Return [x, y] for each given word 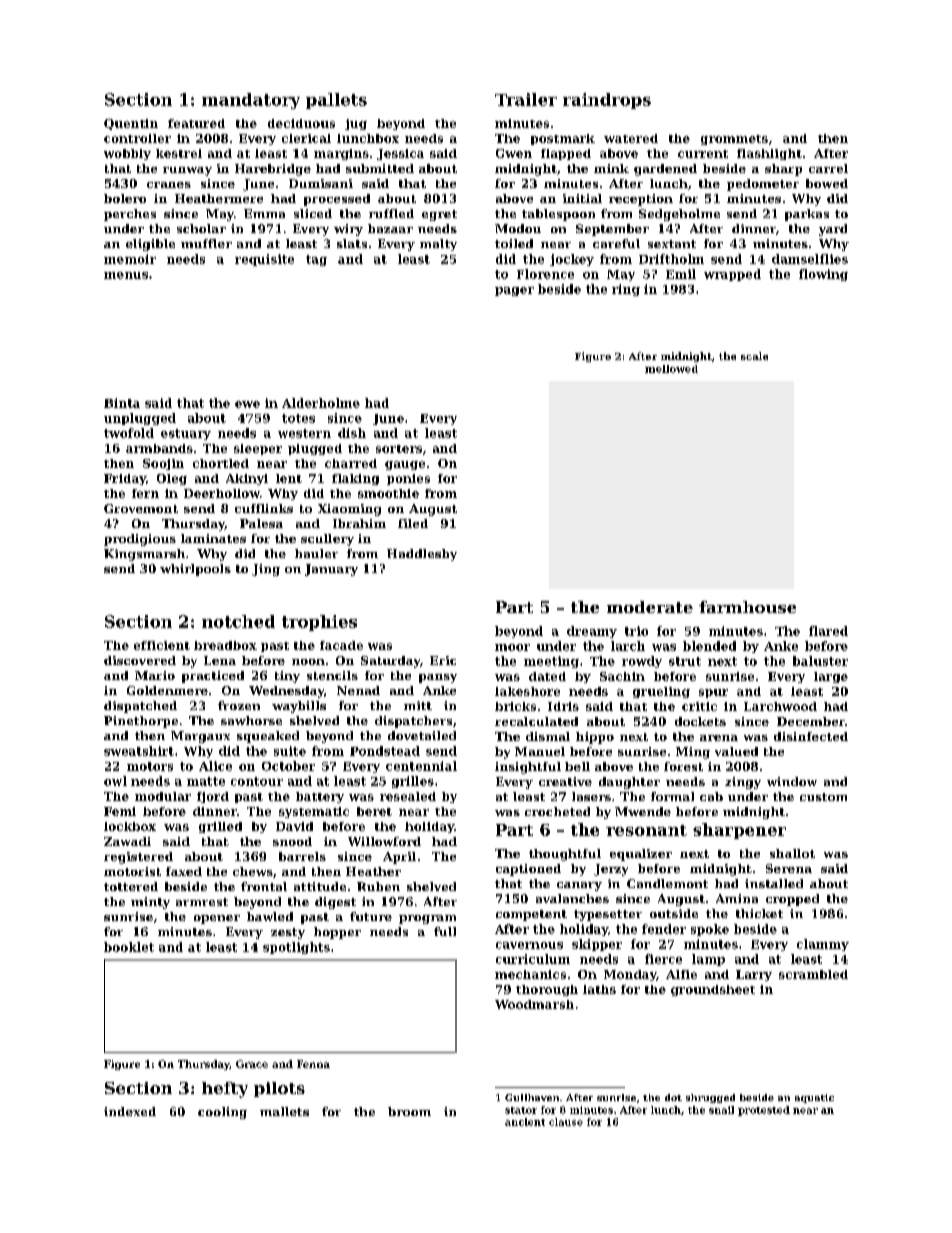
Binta [122, 403]
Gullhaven [532, 1097]
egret [439, 215]
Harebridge [273, 170]
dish [352, 433]
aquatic [814, 1098]
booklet [129, 947]
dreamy [592, 632]
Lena [220, 660]
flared [828, 631]
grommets [734, 140]
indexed [130, 1111]
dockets [700, 721]
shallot [792, 853]
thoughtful [565, 855]
